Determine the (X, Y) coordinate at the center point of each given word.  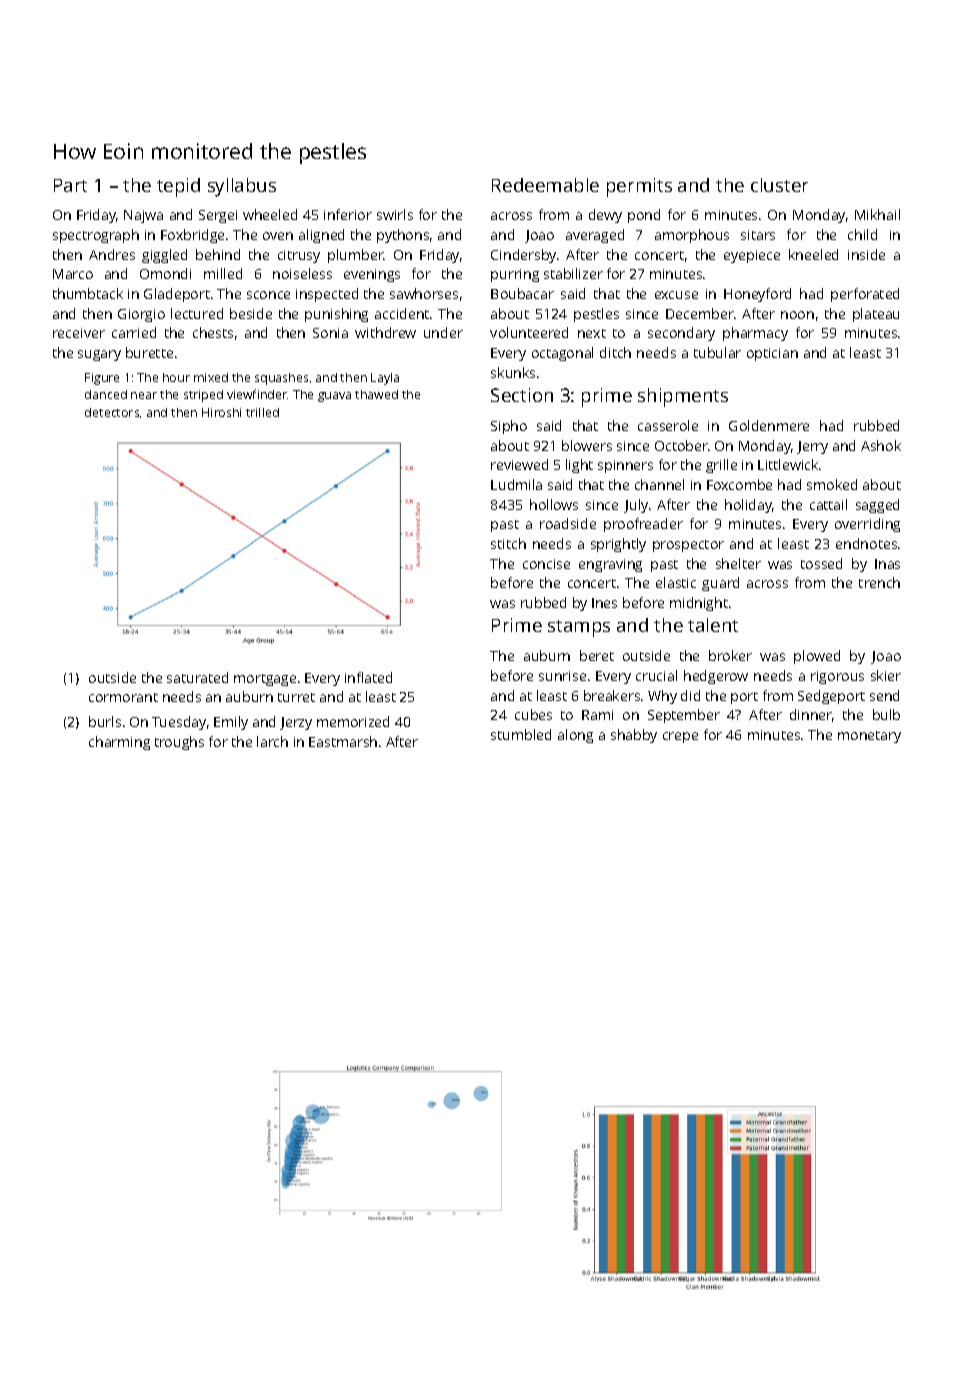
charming (119, 743)
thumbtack (88, 293)
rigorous (837, 677)
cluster (779, 185)
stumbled (521, 734)
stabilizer (573, 273)
